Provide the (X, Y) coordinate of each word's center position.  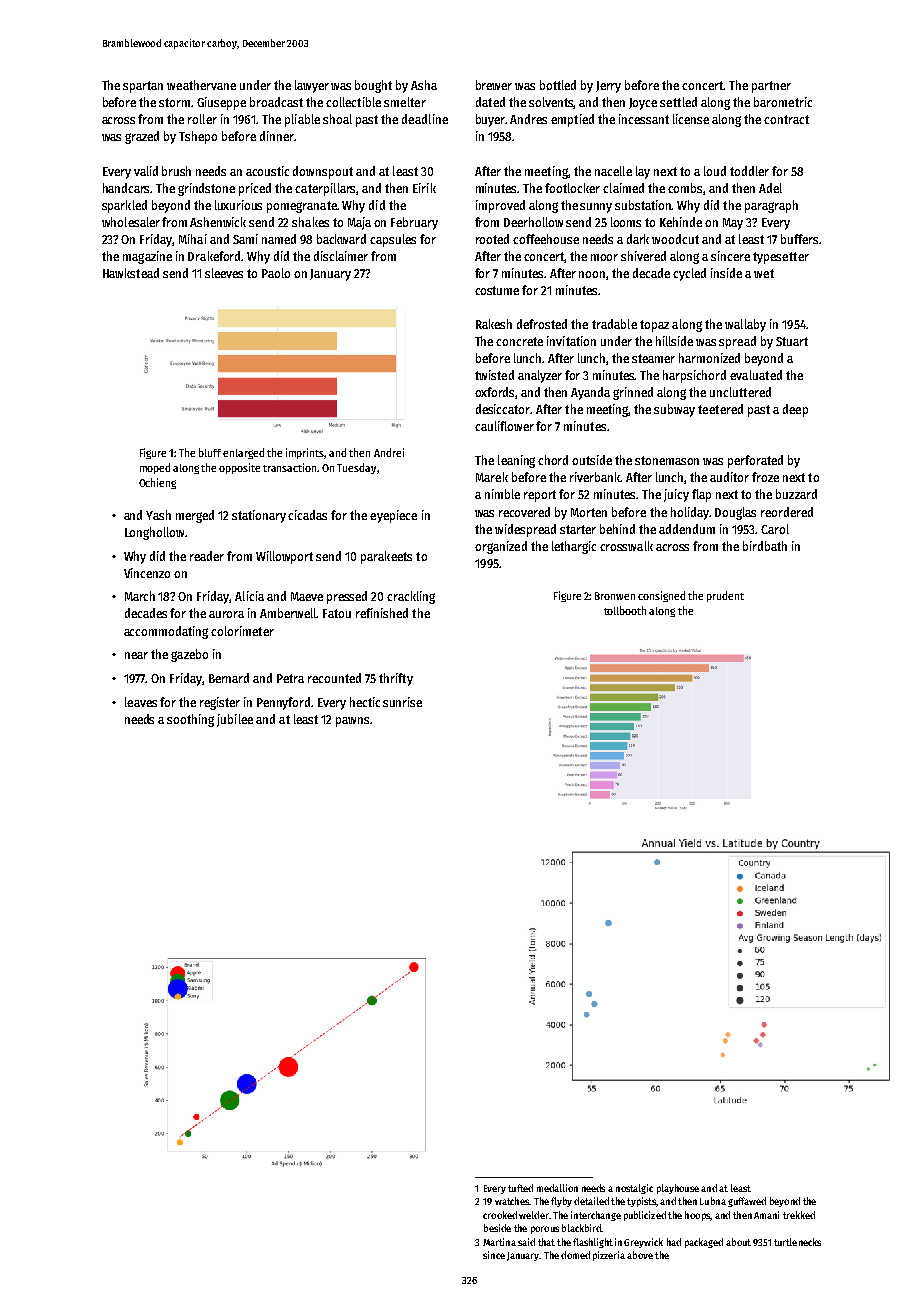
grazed (142, 137)
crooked (500, 1215)
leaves (141, 702)
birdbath (765, 546)
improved (500, 206)
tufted (520, 1188)
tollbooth (625, 610)
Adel (770, 188)
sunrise (402, 702)
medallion (557, 1188)
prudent (725, 596)
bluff (210, 452)
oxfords (495, 393)
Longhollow (155, 533)
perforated (755, 461)
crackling (411, 597)
